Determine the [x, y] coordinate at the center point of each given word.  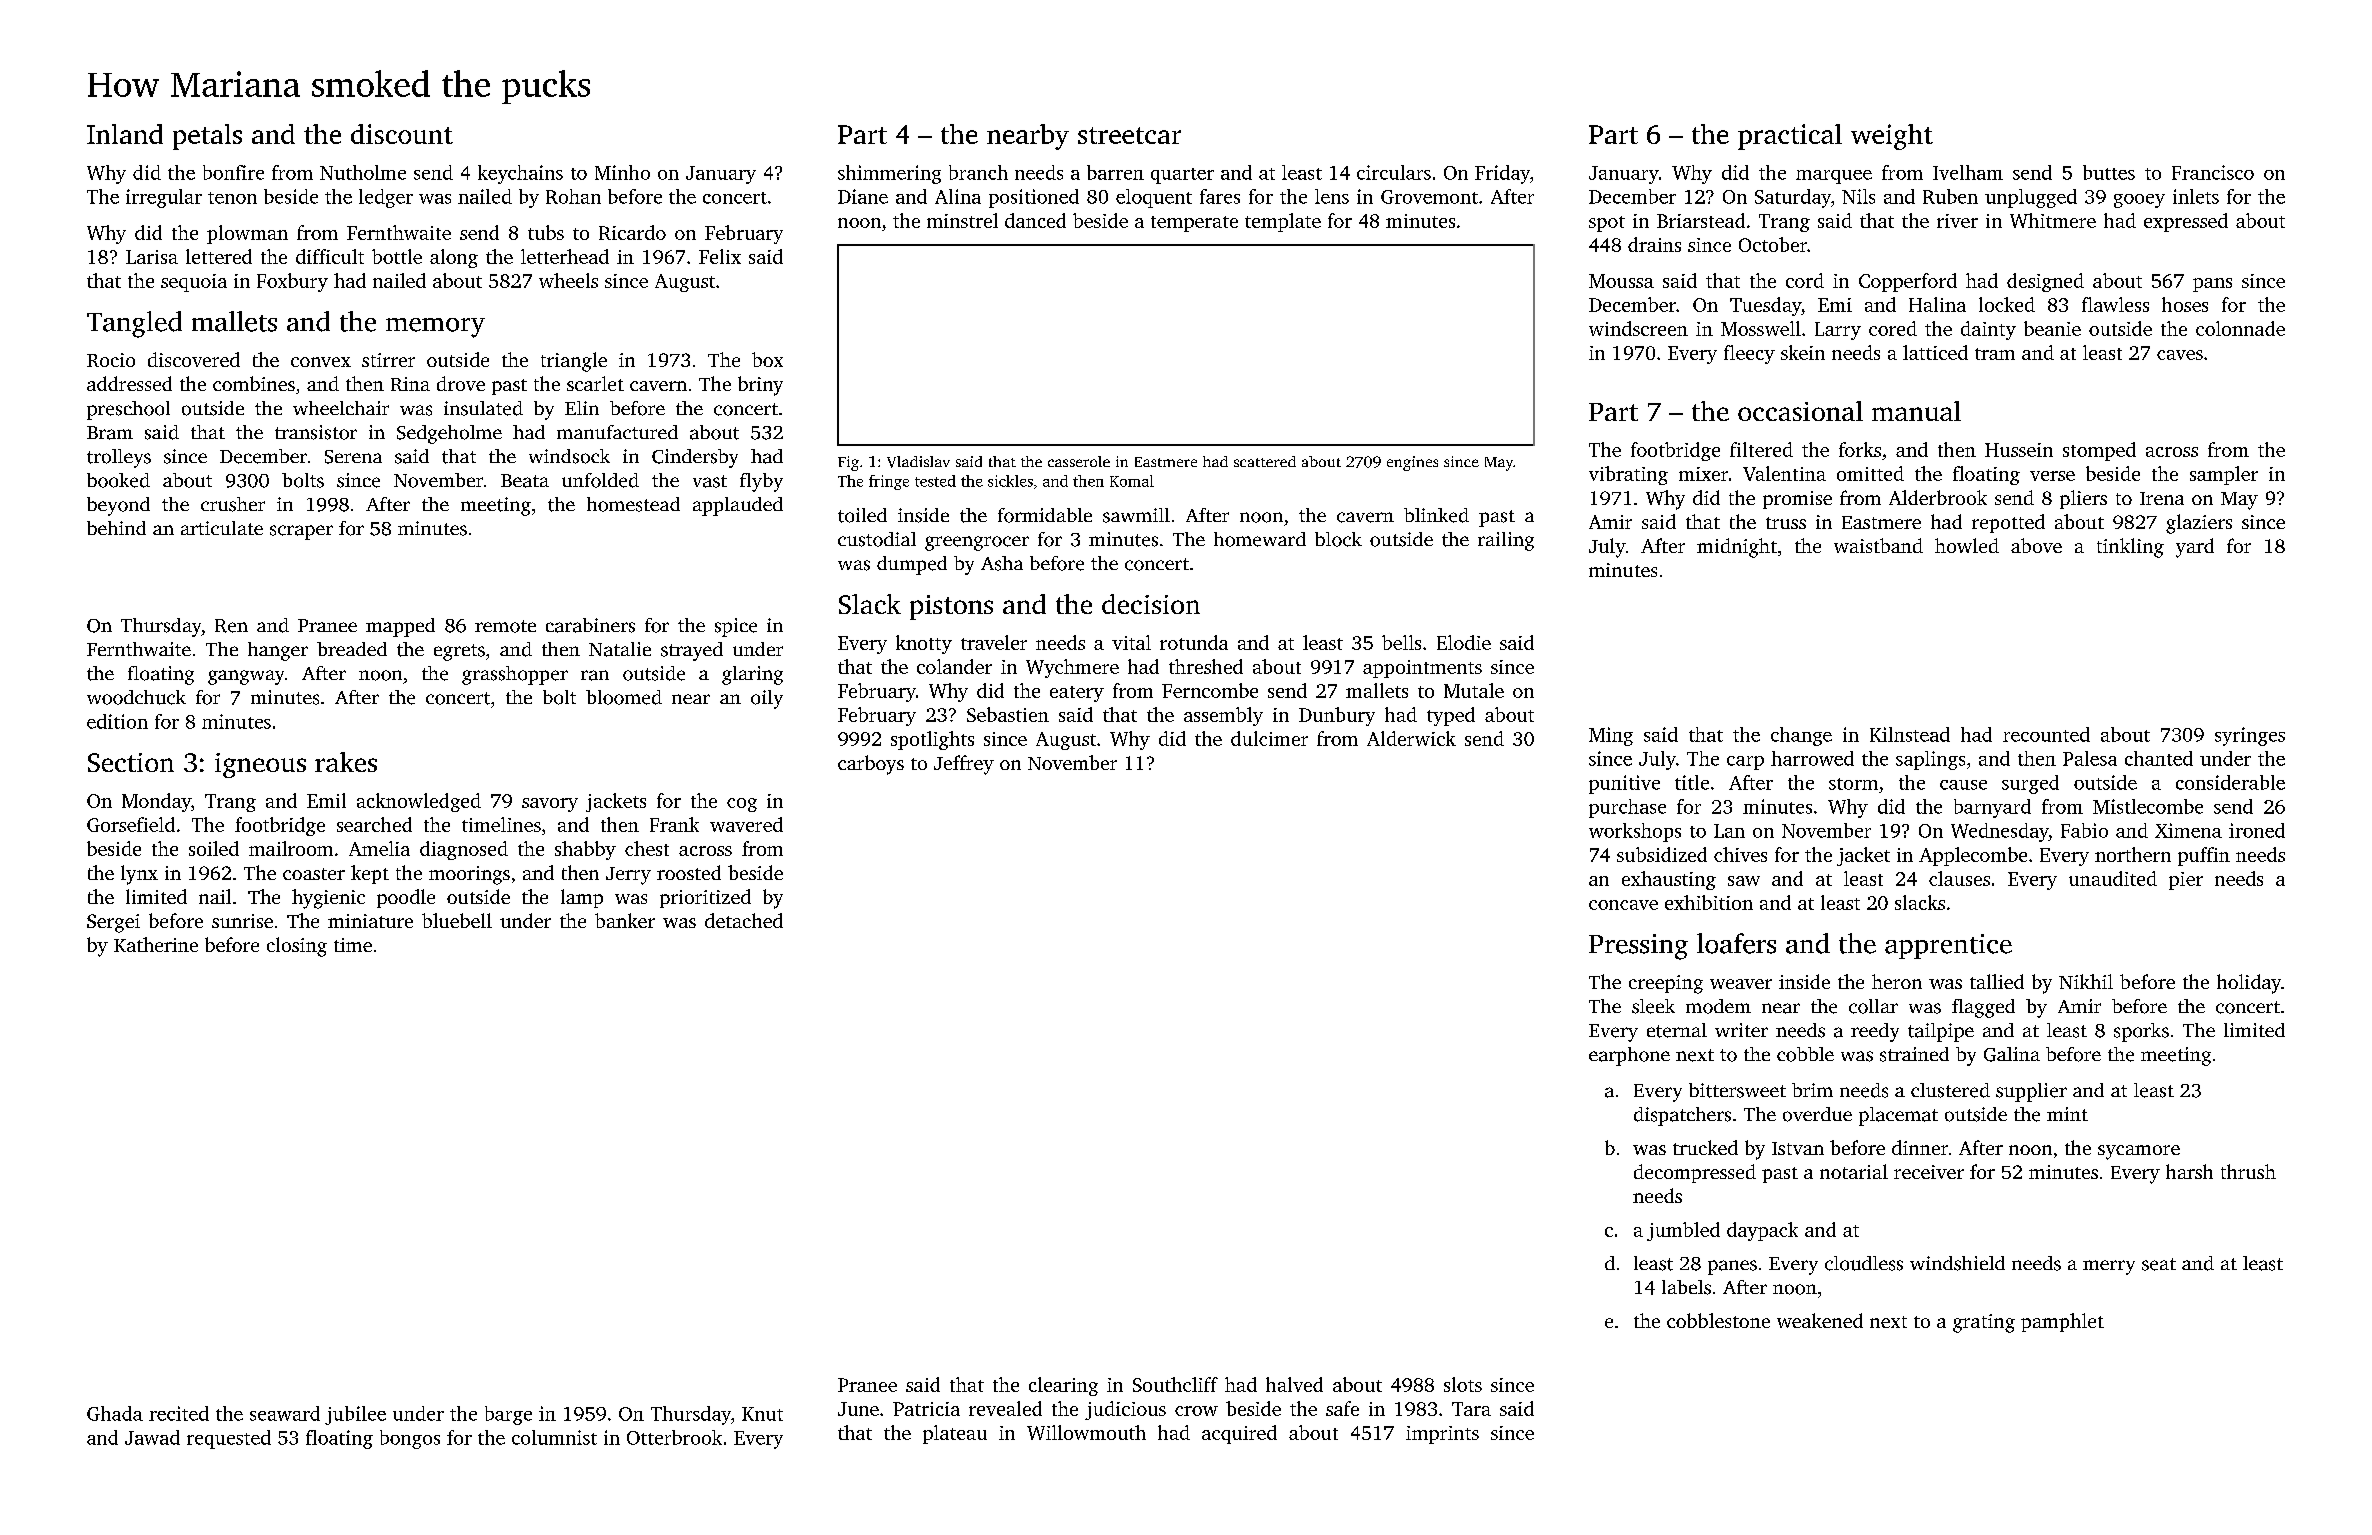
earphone [1629, 1056]
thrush [2248, 1171]
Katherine [156, 944]
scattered [1265, 461]
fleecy [1749, 354]
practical [1790, 137]
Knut [762, 1414]
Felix [720, 256]
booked [118, 480]
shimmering [889, 174]
